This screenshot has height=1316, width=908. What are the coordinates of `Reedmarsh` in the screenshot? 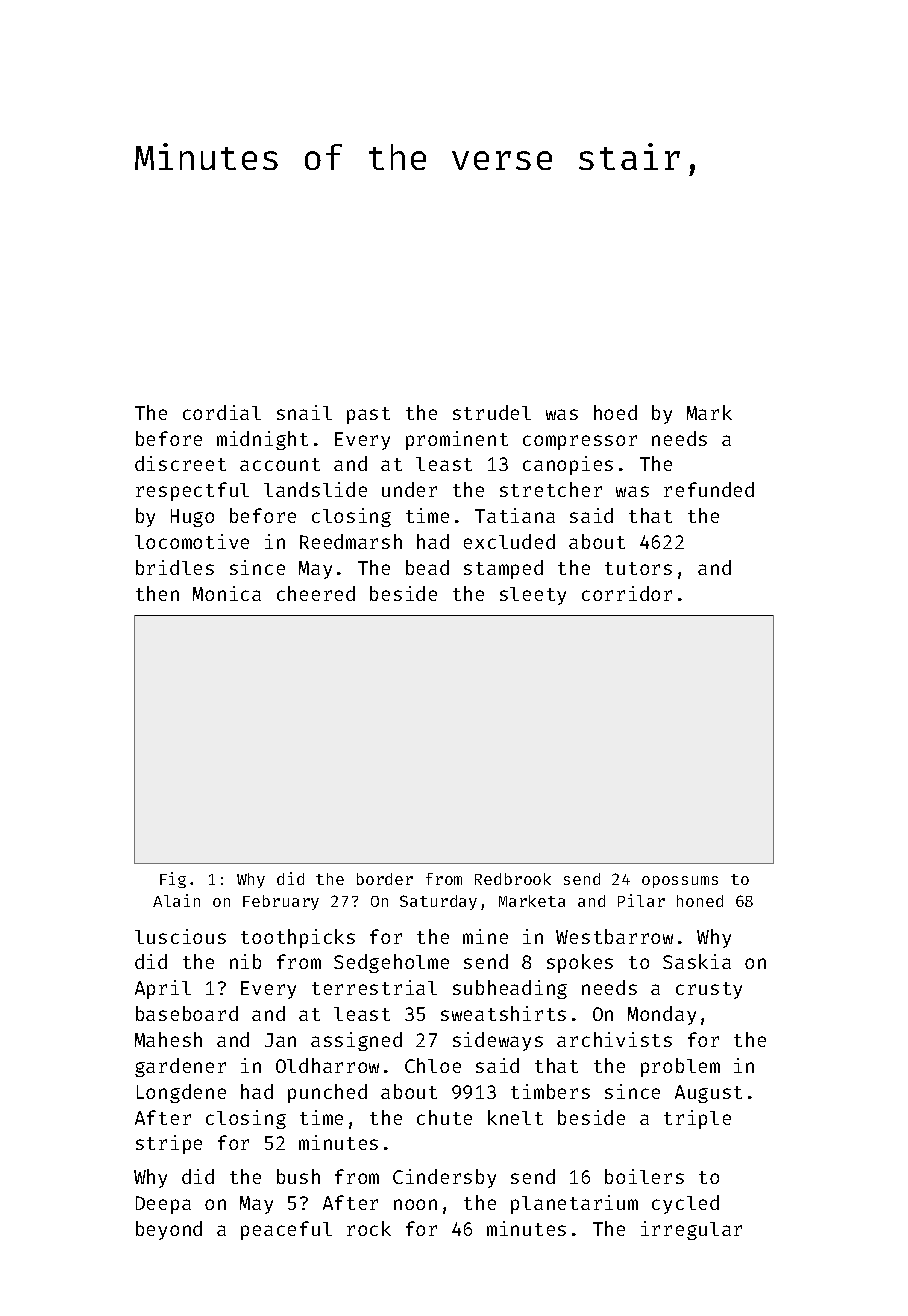 It's located at (351, 541).
